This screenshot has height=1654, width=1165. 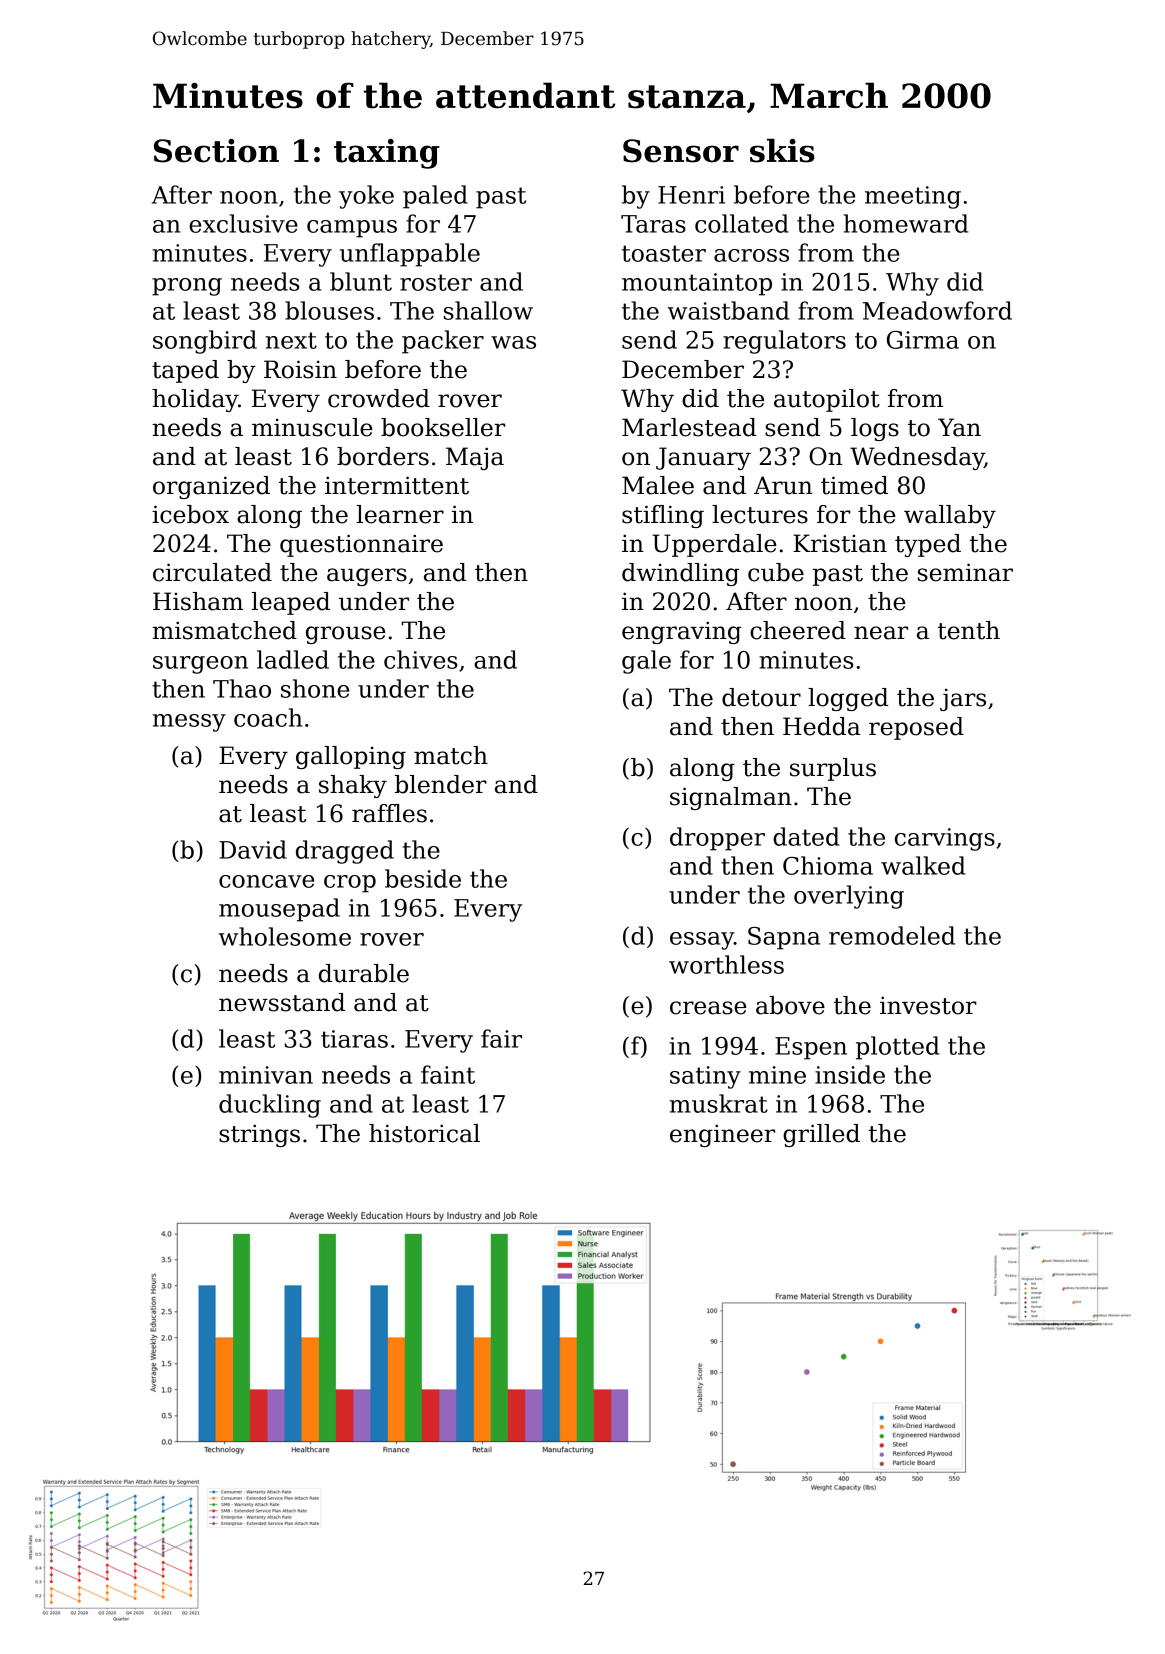 What do you see at coordinates (354, 1039) in the screenshot?
I see `tiaras` at bounding box center [354, 1039].
